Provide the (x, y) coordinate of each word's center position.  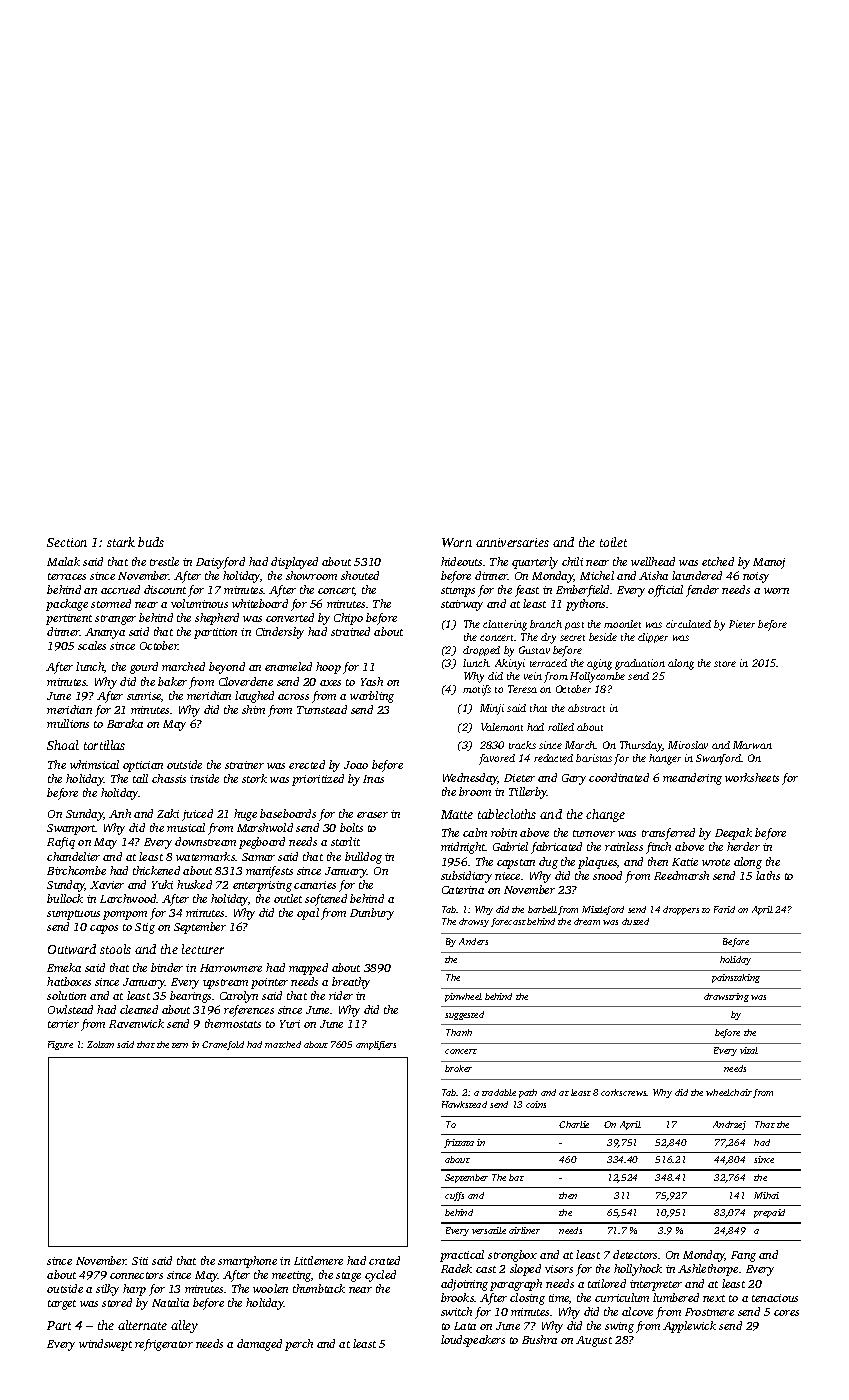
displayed (294, 563)
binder (167, 967)
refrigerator (164, 1345)
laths (768, 875)
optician (143, 766)
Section (67, 542)
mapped (308, 969)
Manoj (769, 563)
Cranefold (223, 1045)
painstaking (736, 978)
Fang (743, 1256)
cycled (380, 1276)
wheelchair (729, 1092)
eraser (372, 815)
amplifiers (376, 1045)
